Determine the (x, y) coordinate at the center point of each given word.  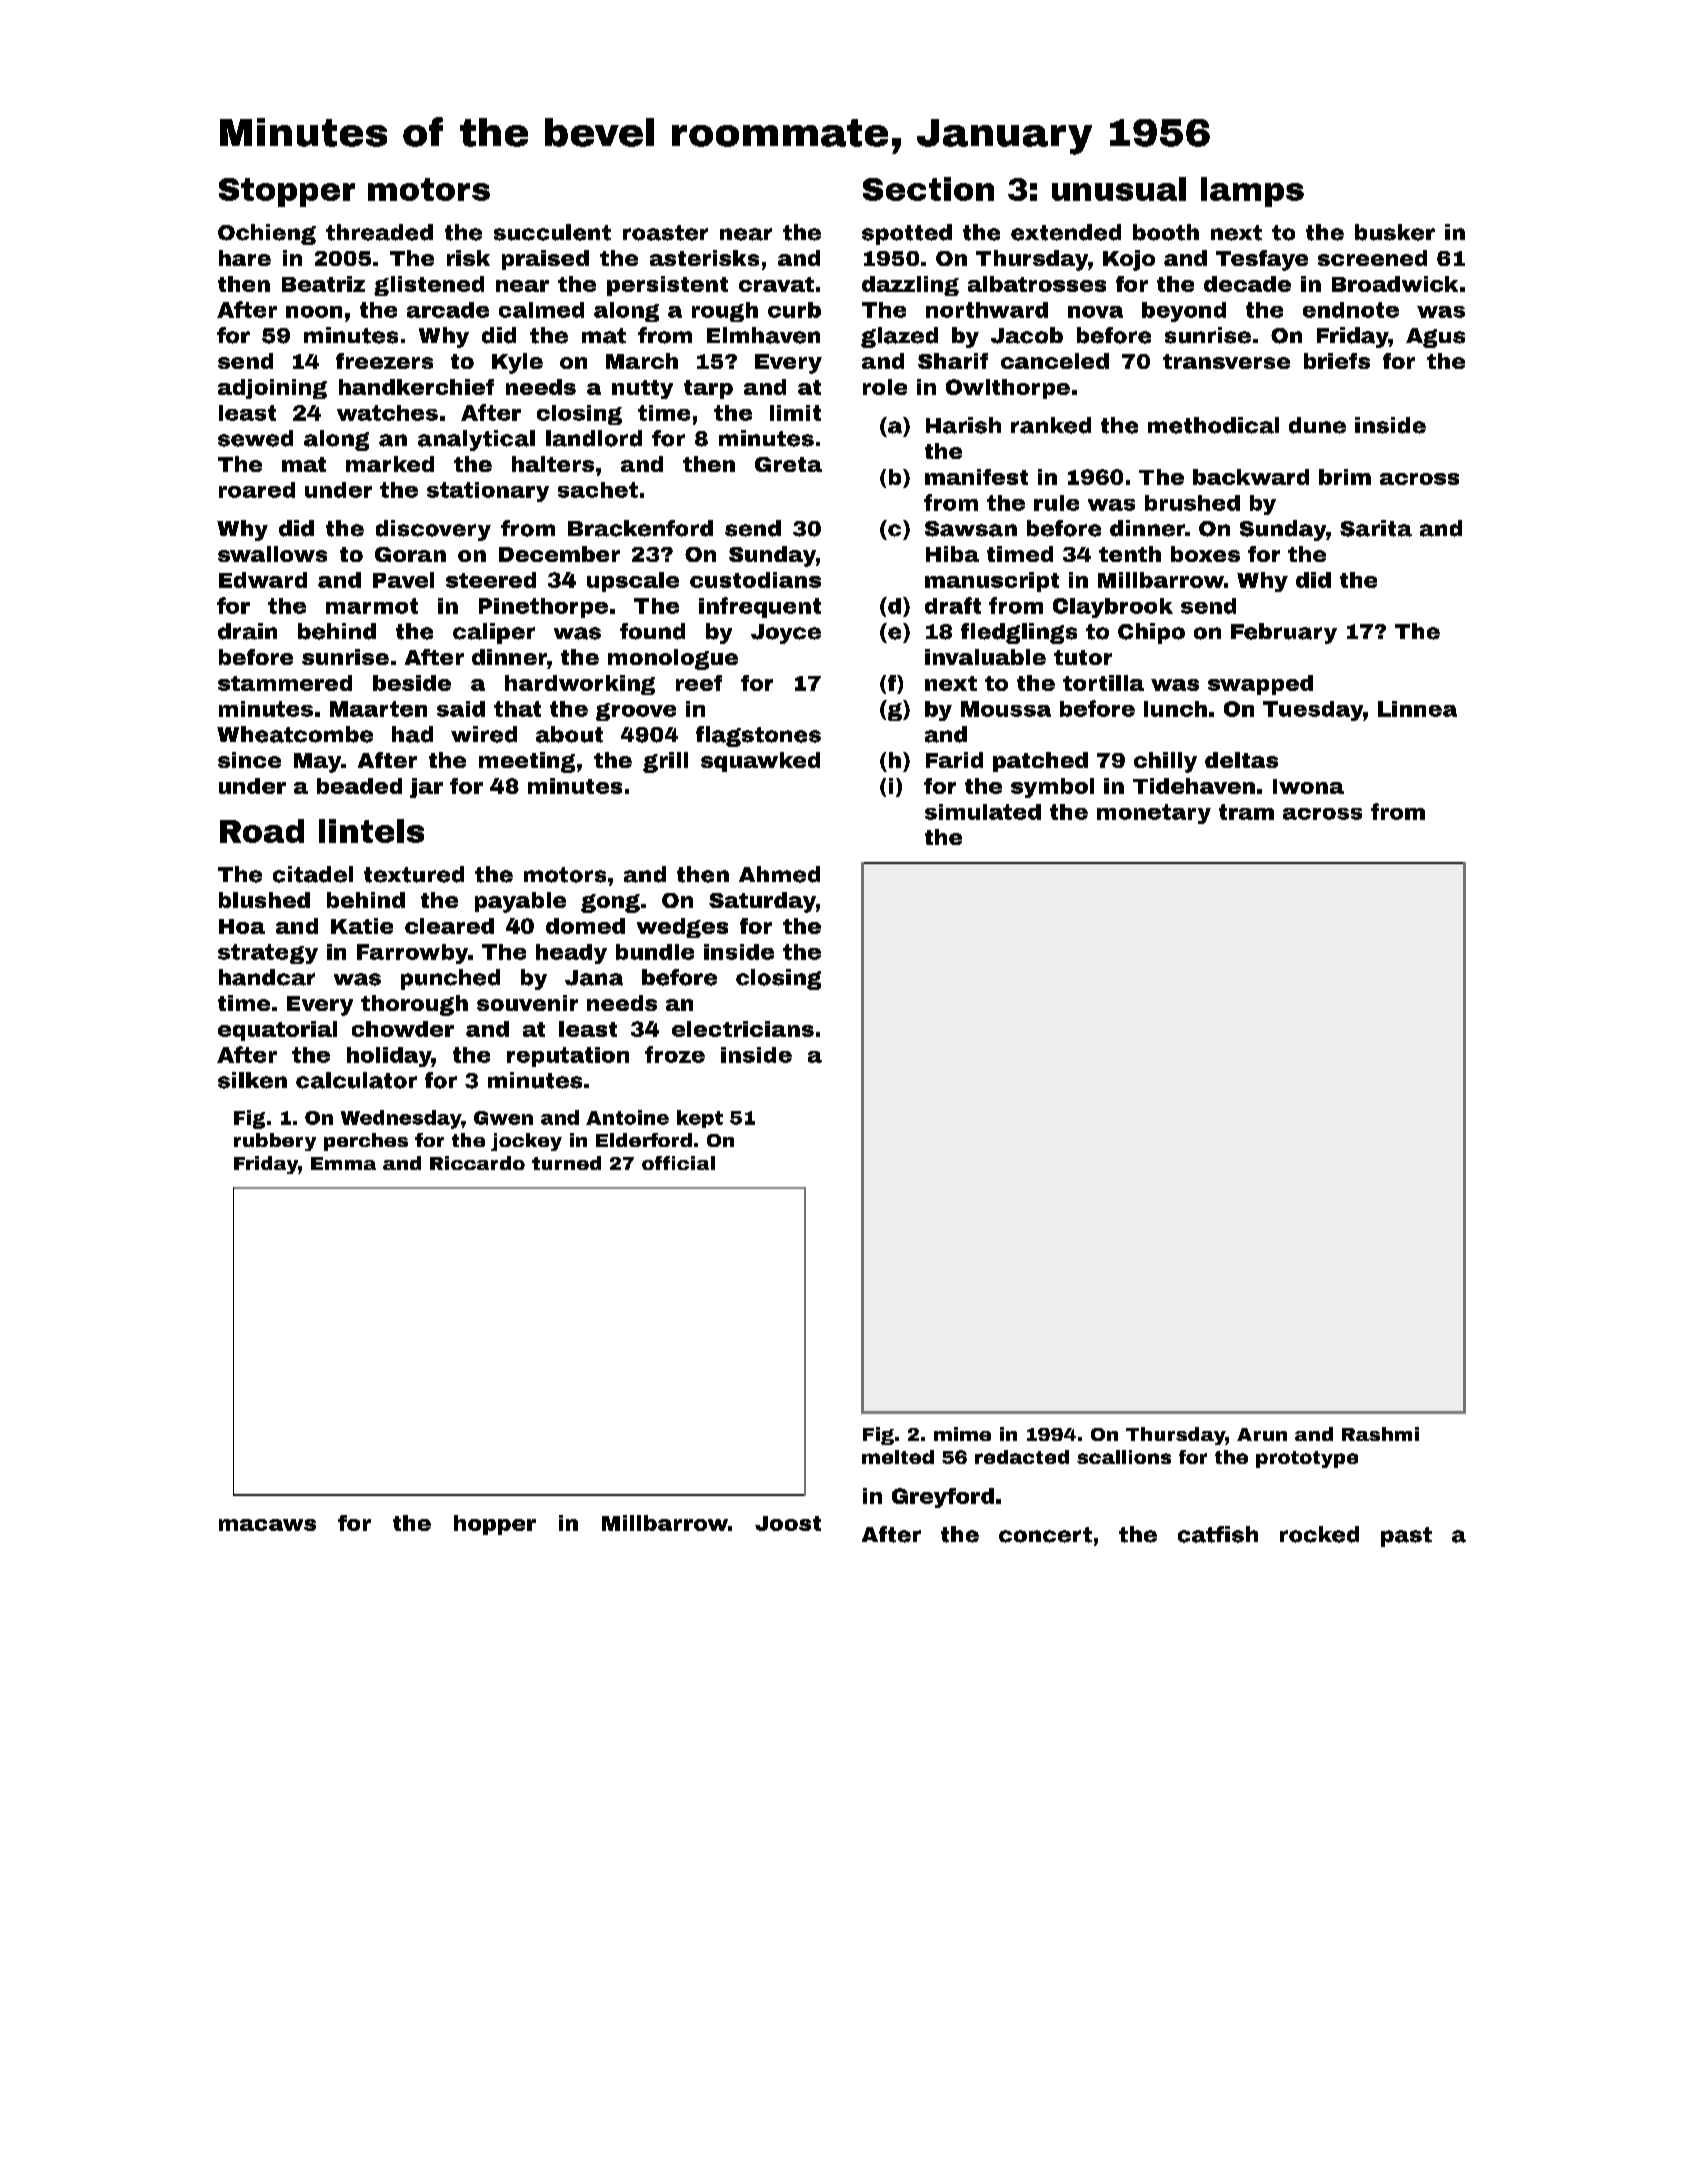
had (412, 734)
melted (898, 1457)
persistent (667, 286)
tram (1246, 812)
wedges (682, 928)
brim (1345, 477)
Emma (343, 1163)
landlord (594, 438)
